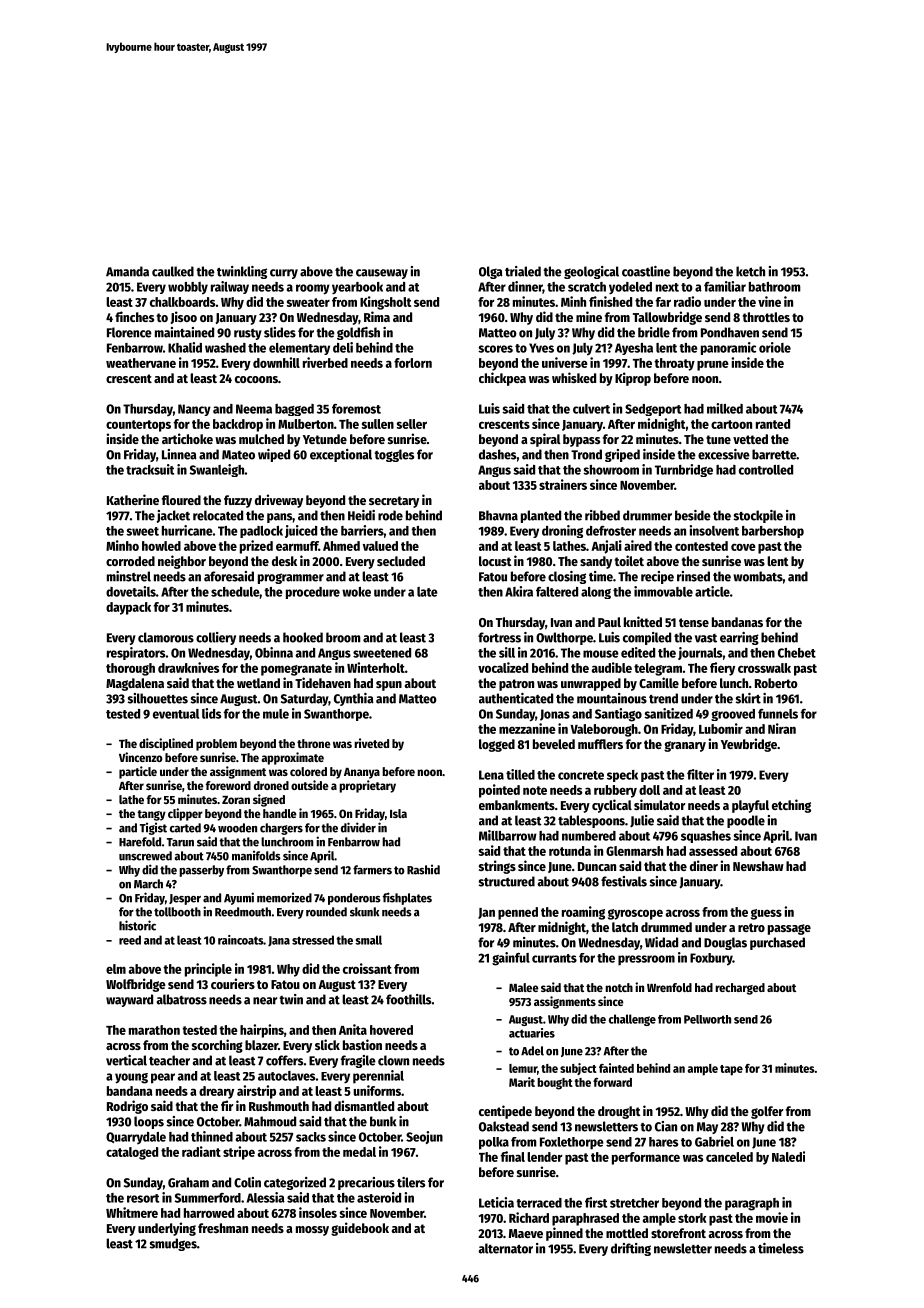 Image resolution: width=924 pixels, height=1308 pixels. What do you see at coordinates (389, 686) in the screenshot?
I see `spun` at bounding box center [389, 686].
